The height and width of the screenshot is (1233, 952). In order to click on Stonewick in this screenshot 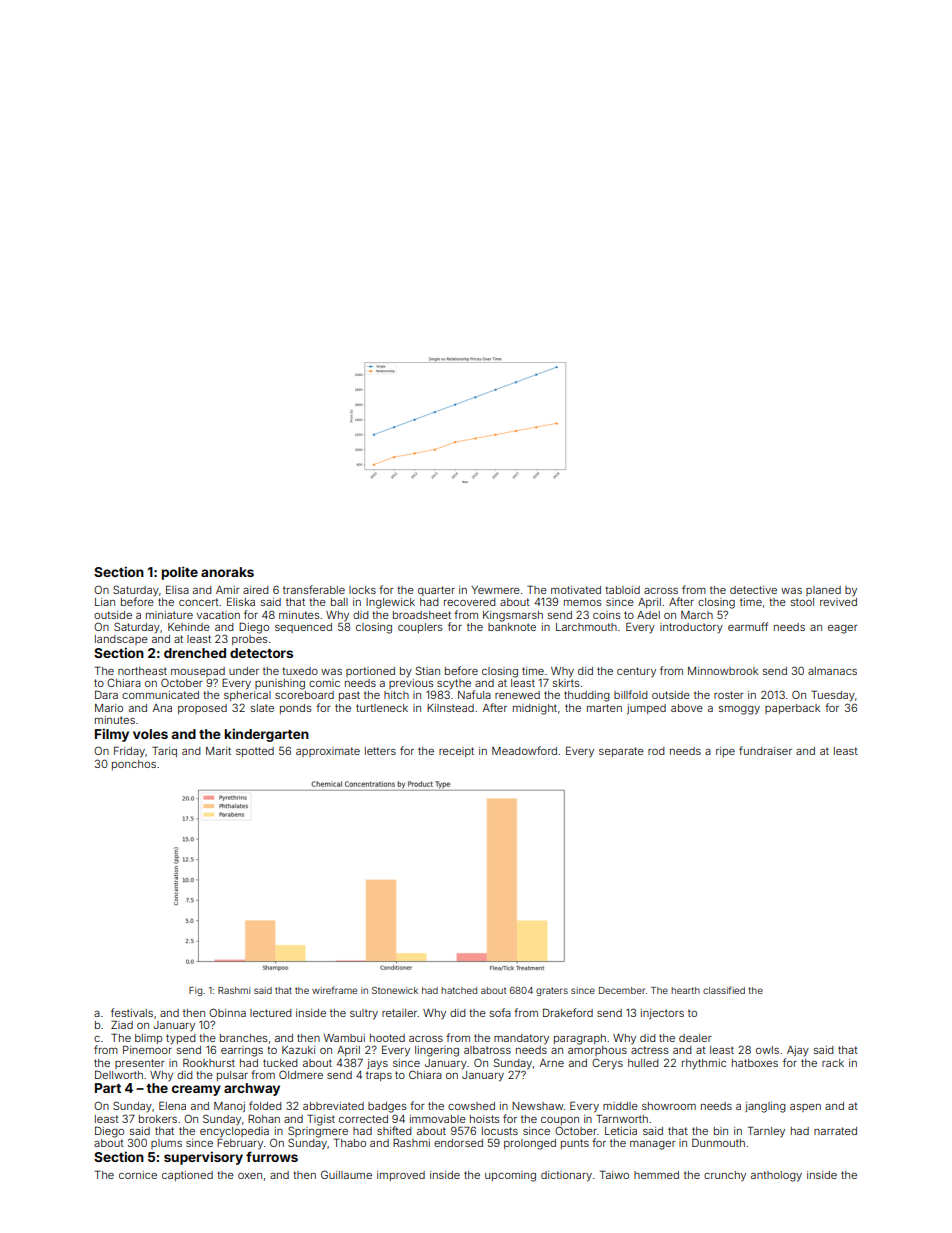, I will do `click(395, 990)`.
